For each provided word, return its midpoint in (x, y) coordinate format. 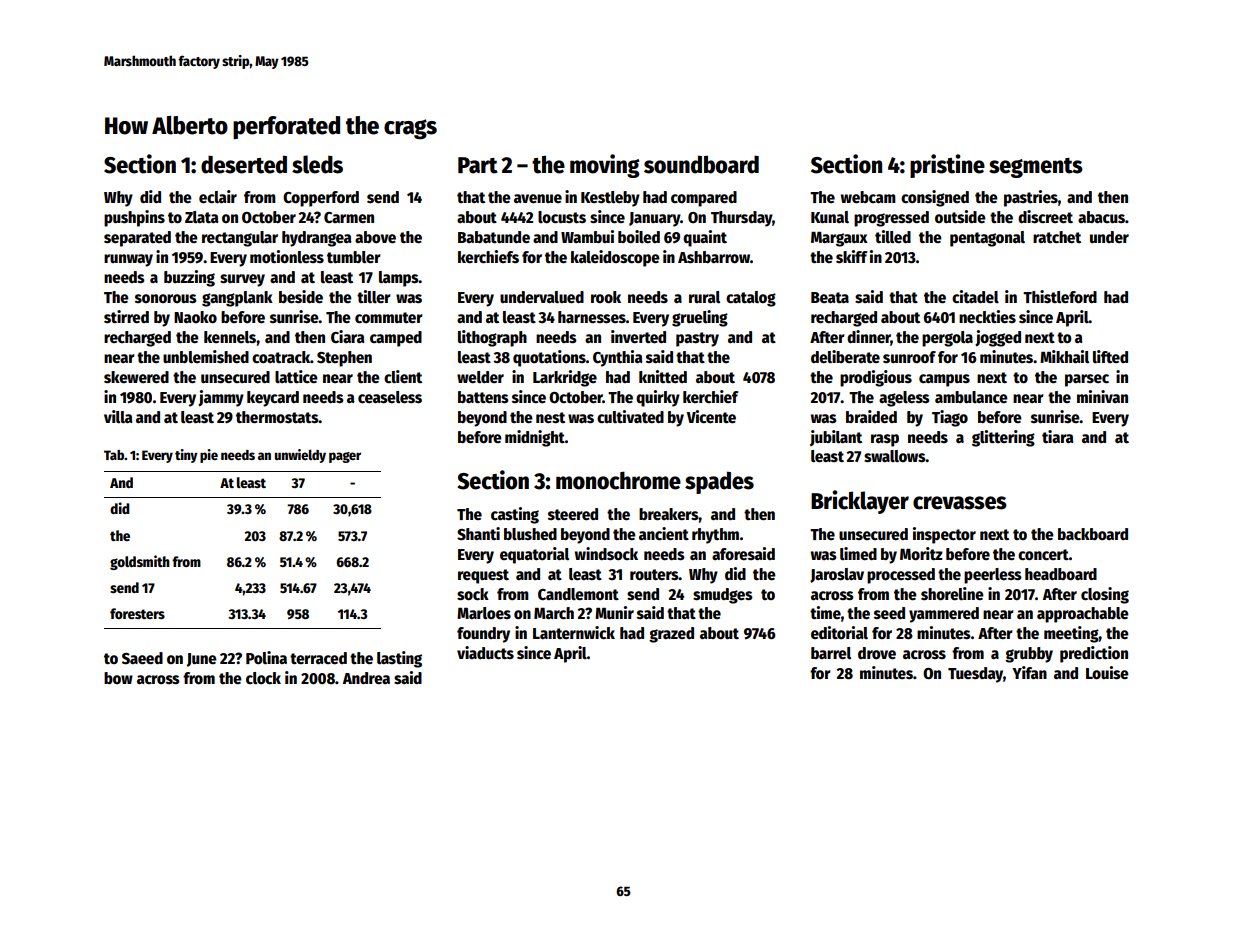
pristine (947, 166)
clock (263, 678)
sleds (317, 164)
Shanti (478, 534)
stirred (126, 316)
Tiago (950, 418)
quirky (658, 398)
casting (515, 515)
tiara (1058, 436)
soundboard (701, 164)
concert (1043, 555)
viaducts (485, 653)
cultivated (630, 416)
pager (345, 457)
